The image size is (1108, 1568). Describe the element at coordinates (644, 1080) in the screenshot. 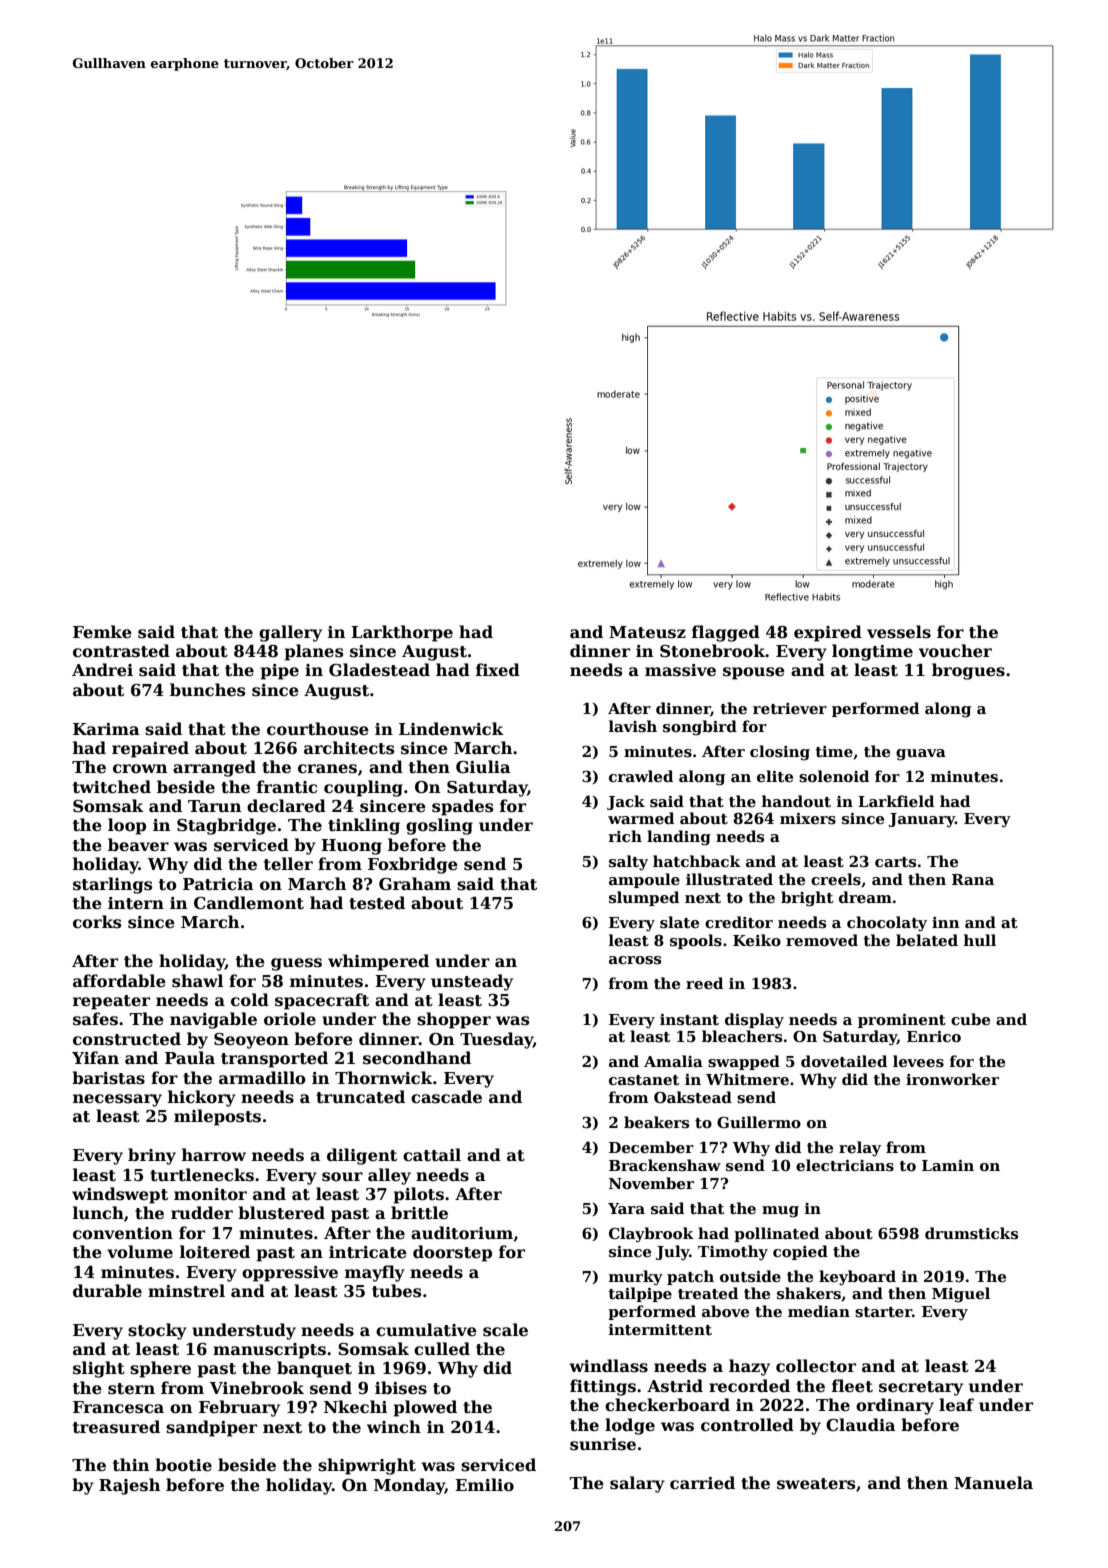

I see `castanet` at that location.
